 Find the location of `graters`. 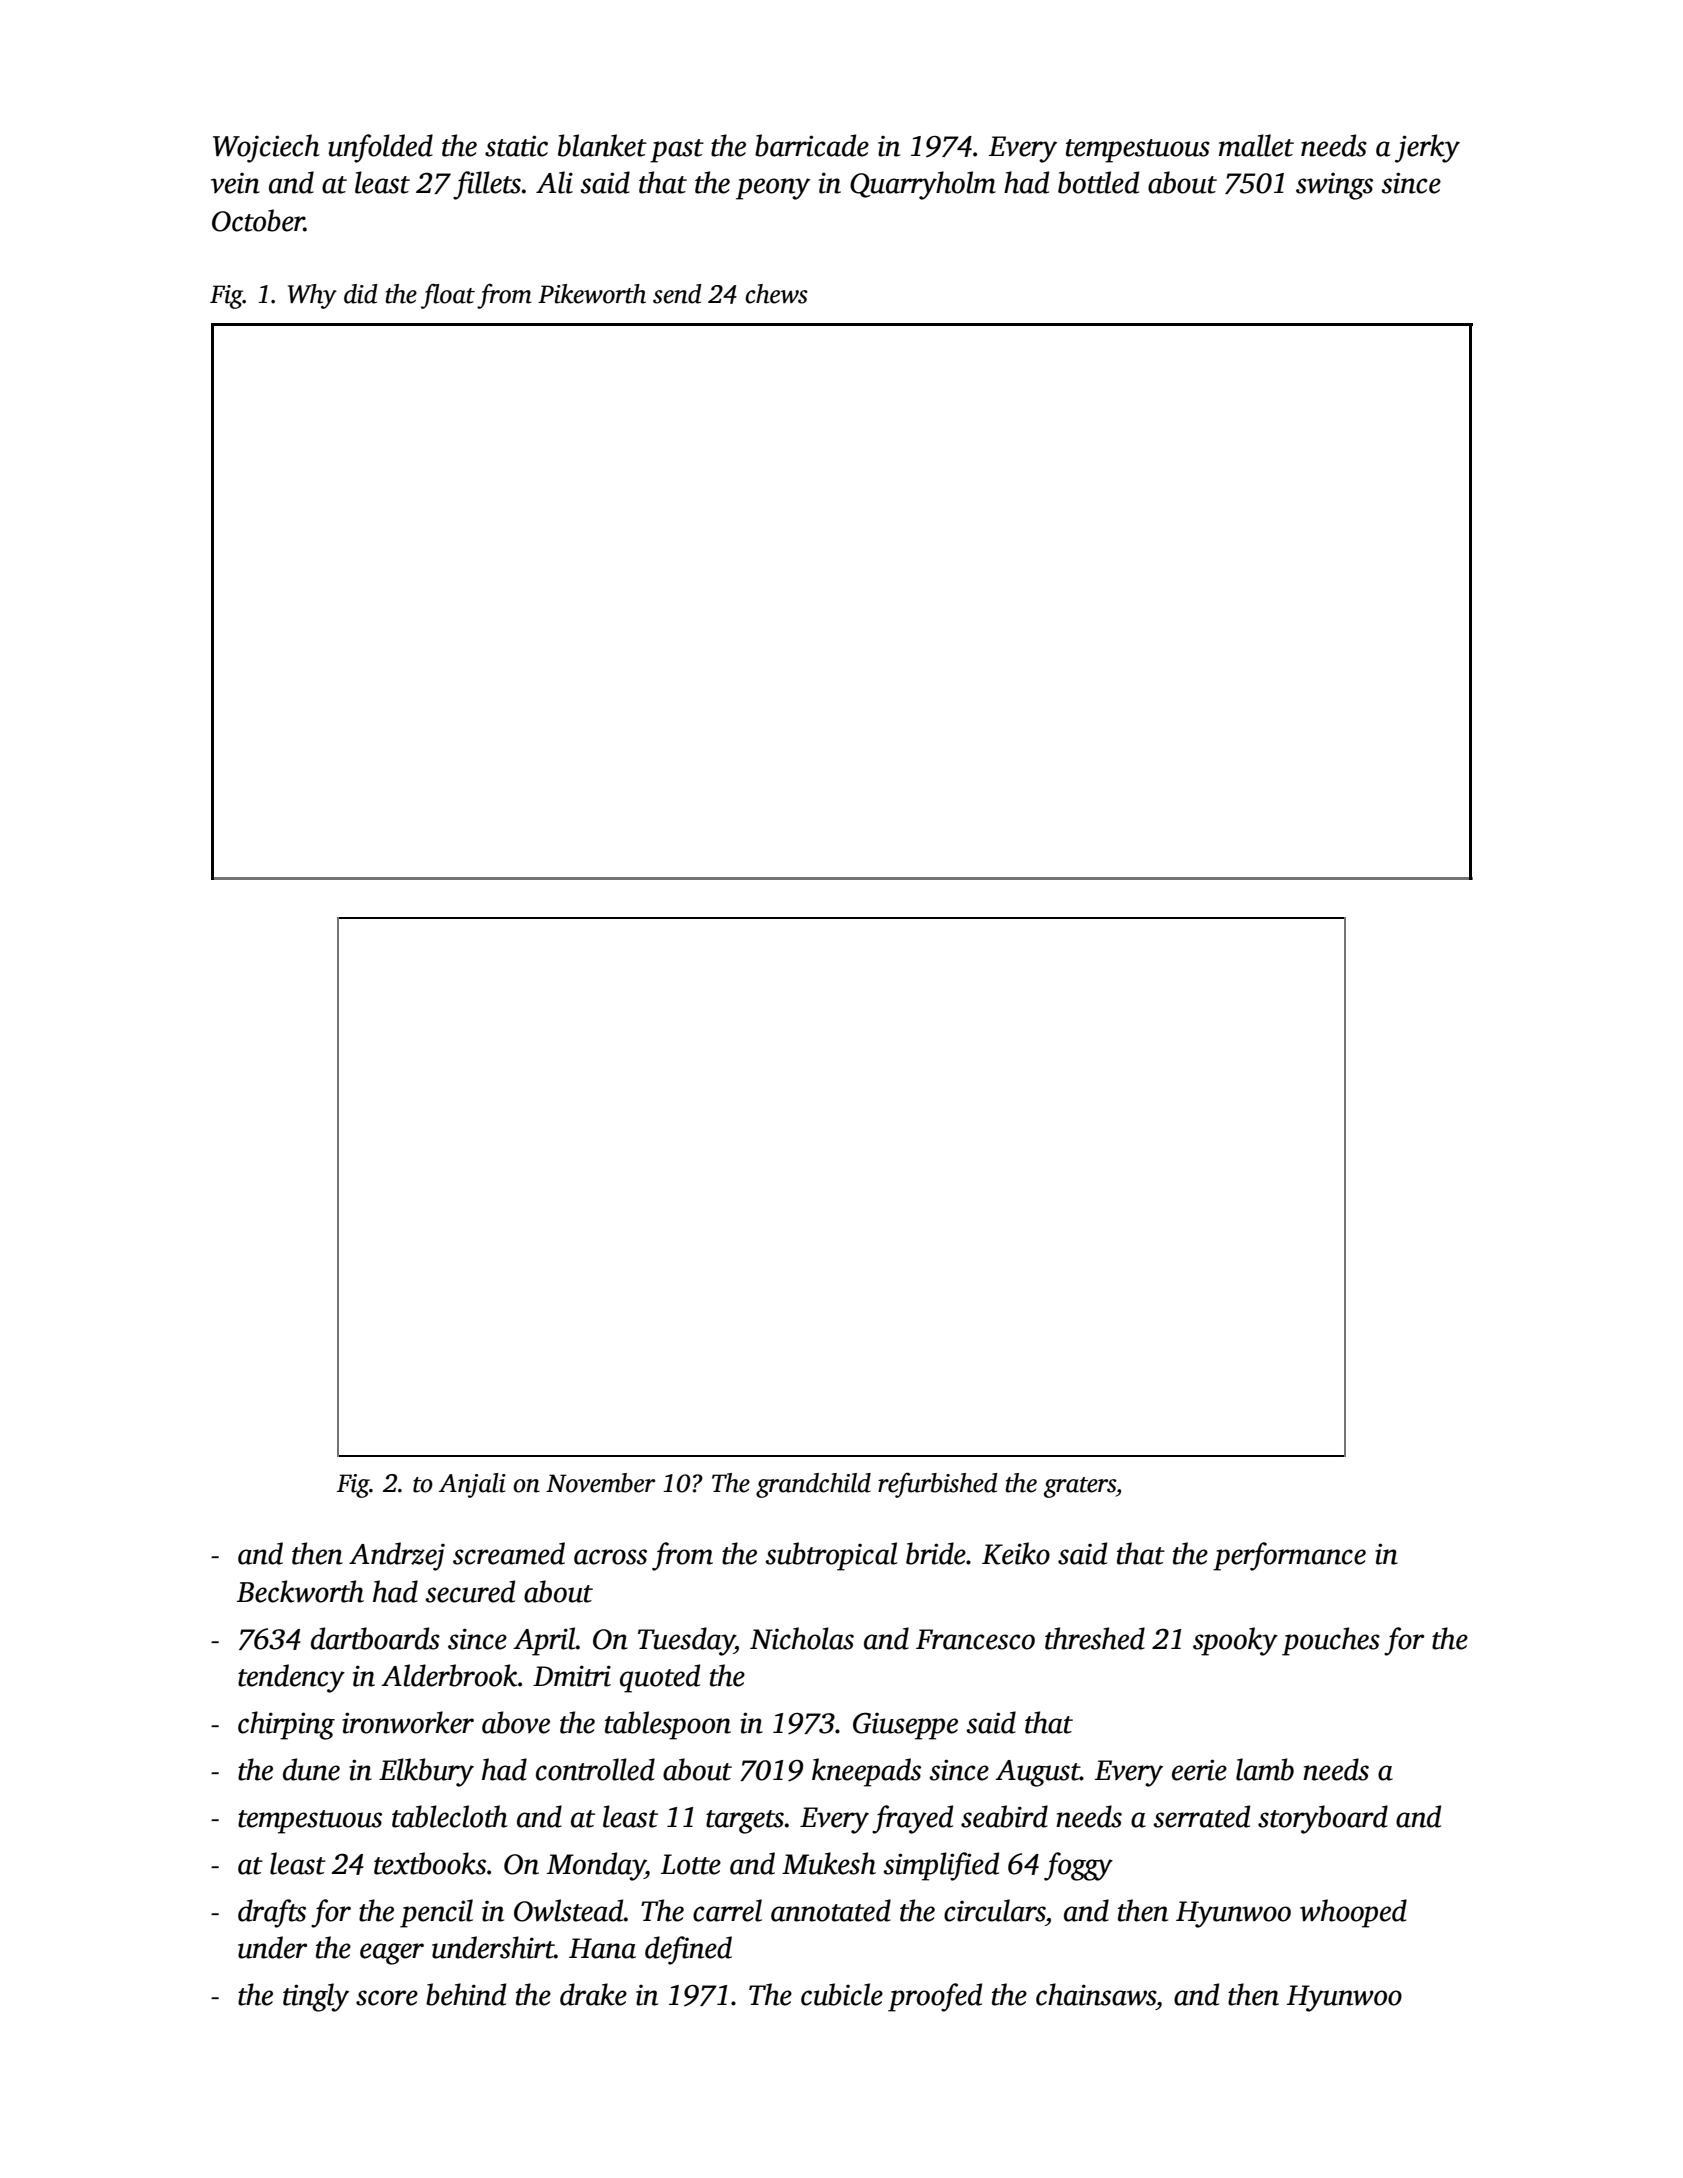

graters is located at coordinates (1080, 1487).
